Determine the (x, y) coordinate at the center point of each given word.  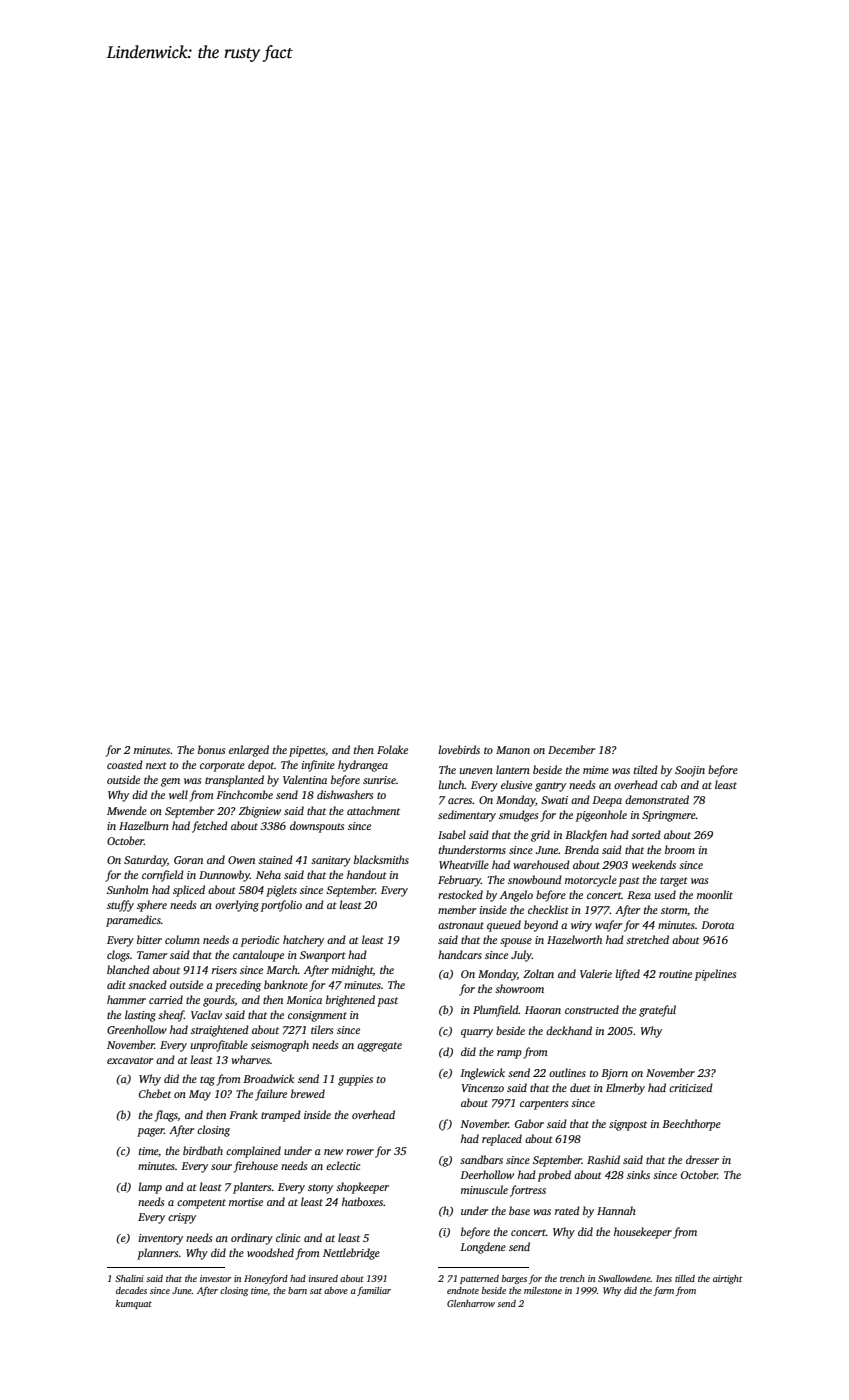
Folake (392, 749)
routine (675, 974)
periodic (260, 941)
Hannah (616, 1210)
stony (320, 1189)
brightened (350, 1001)
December (571, 749)
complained (253, 1152)
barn (297, 1290)
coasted (125, 764)
